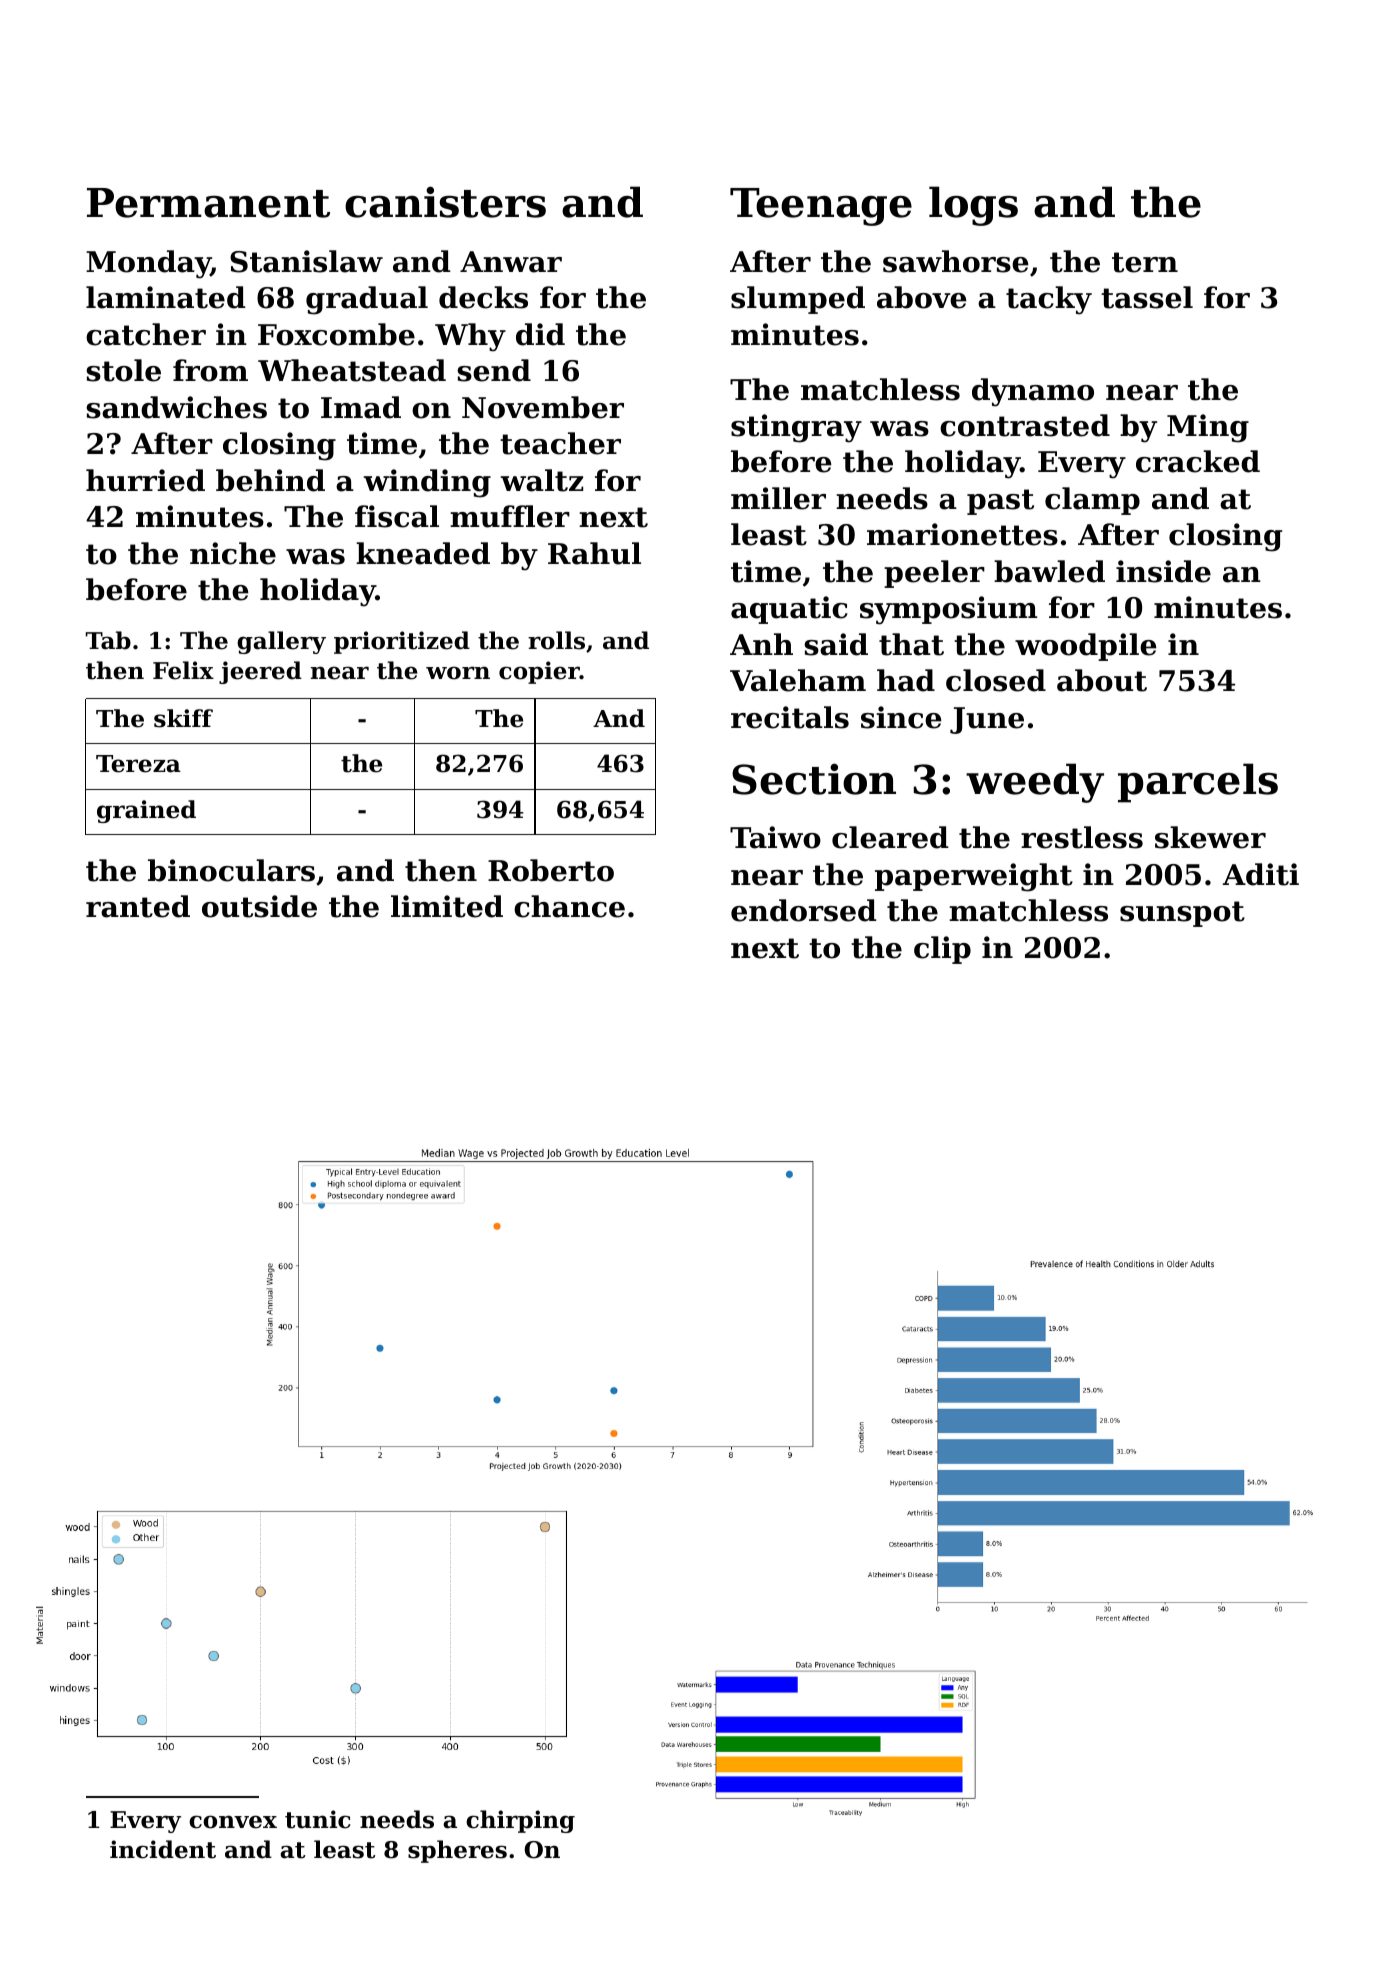 The width and height of the screenshot is (1386, 1969). What do you see at coordinates (1035, 783) in the screenshot?
I see `weedy` at bounding box center [1035, 783].
